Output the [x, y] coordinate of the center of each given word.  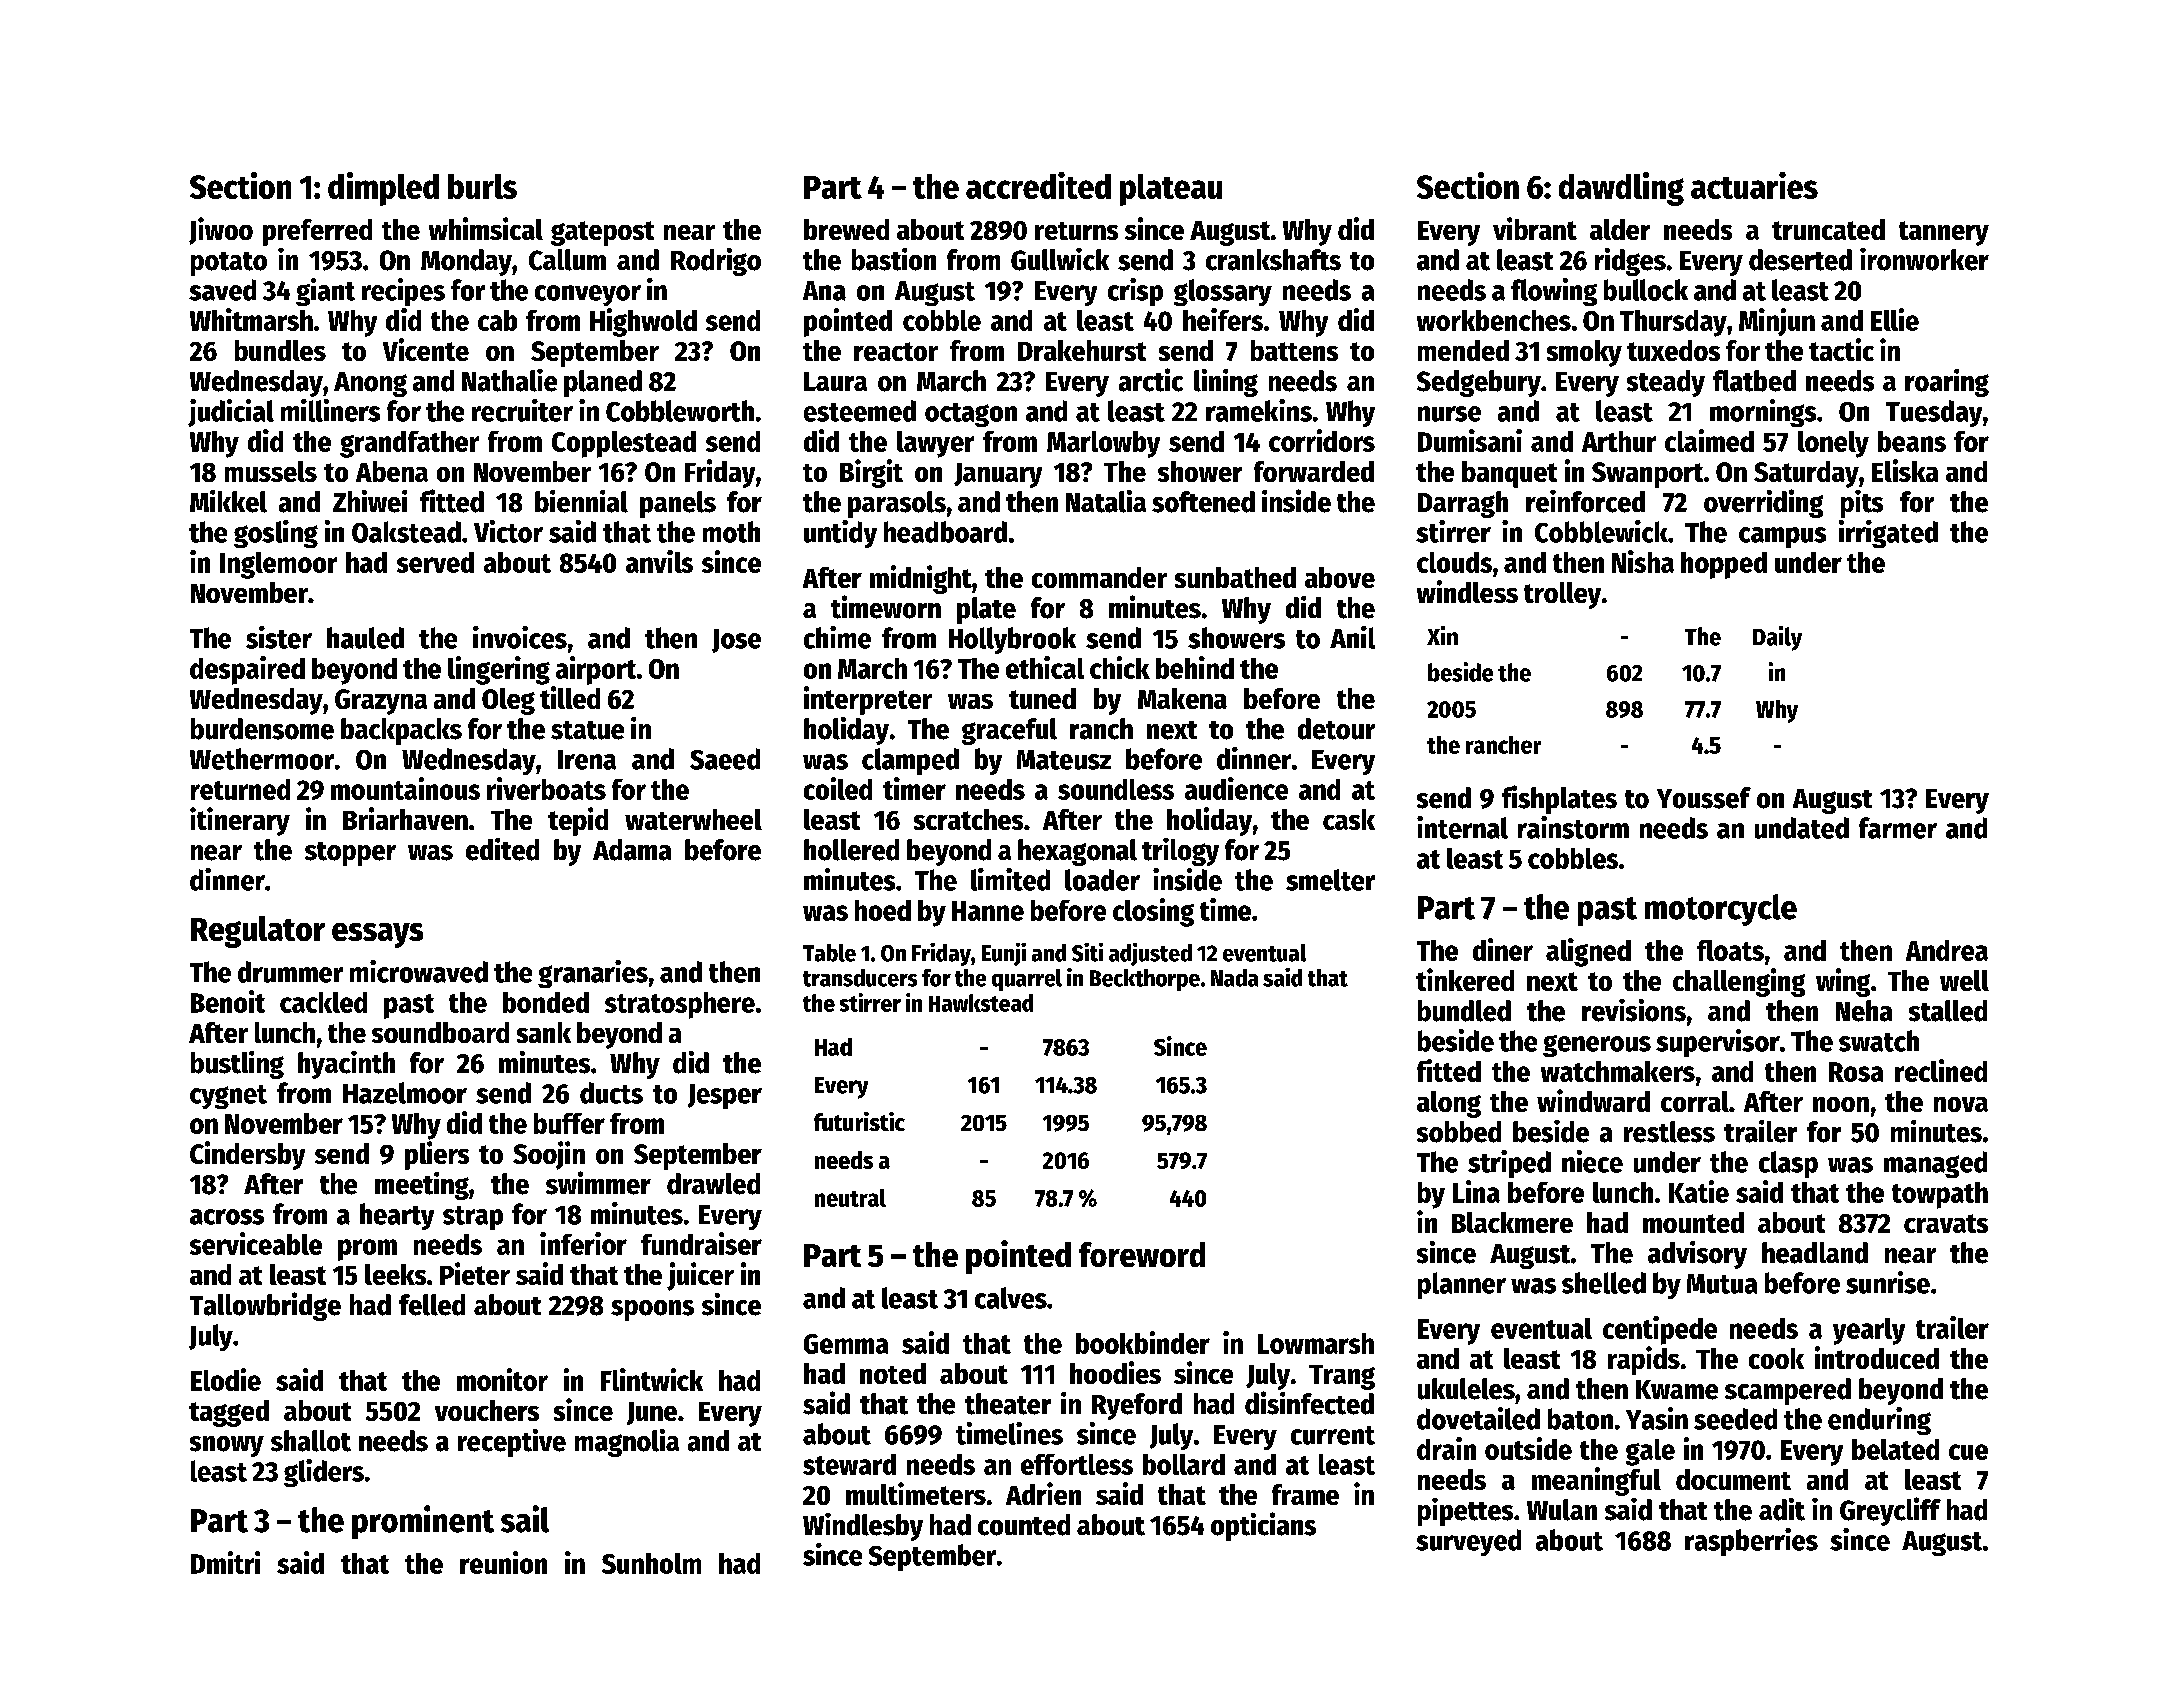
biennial [581, 501]
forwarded [1314, 471]
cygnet [228, 1097]
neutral [850, 1198]
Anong [370, 384]
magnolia [627, 1443]
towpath [1940, 1195]
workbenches [1494, 320]
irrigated [1888, 534]
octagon [971, 415]
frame [1305, 1494]
